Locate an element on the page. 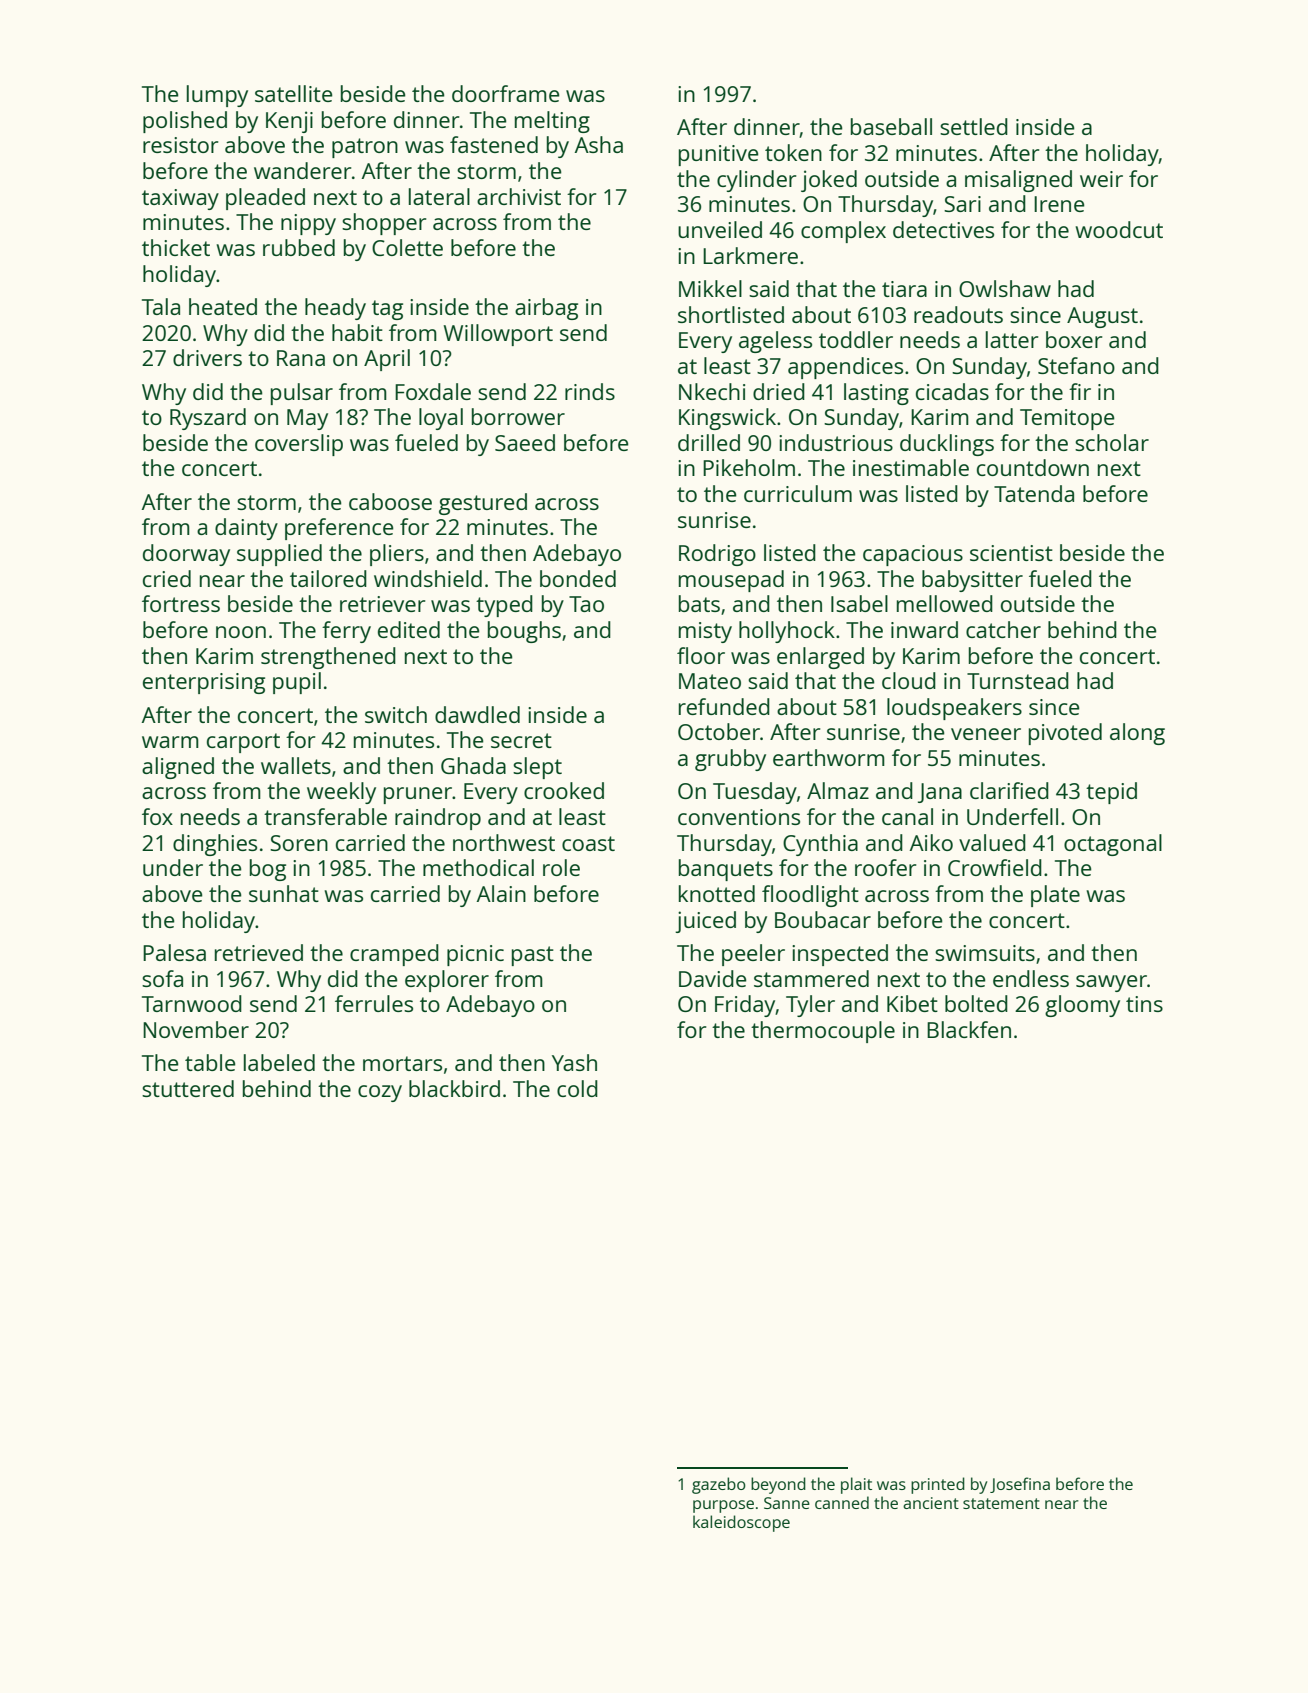 This image has height=1693, width=1308. kaleidoscope is located at coordinates (741, 1523).
